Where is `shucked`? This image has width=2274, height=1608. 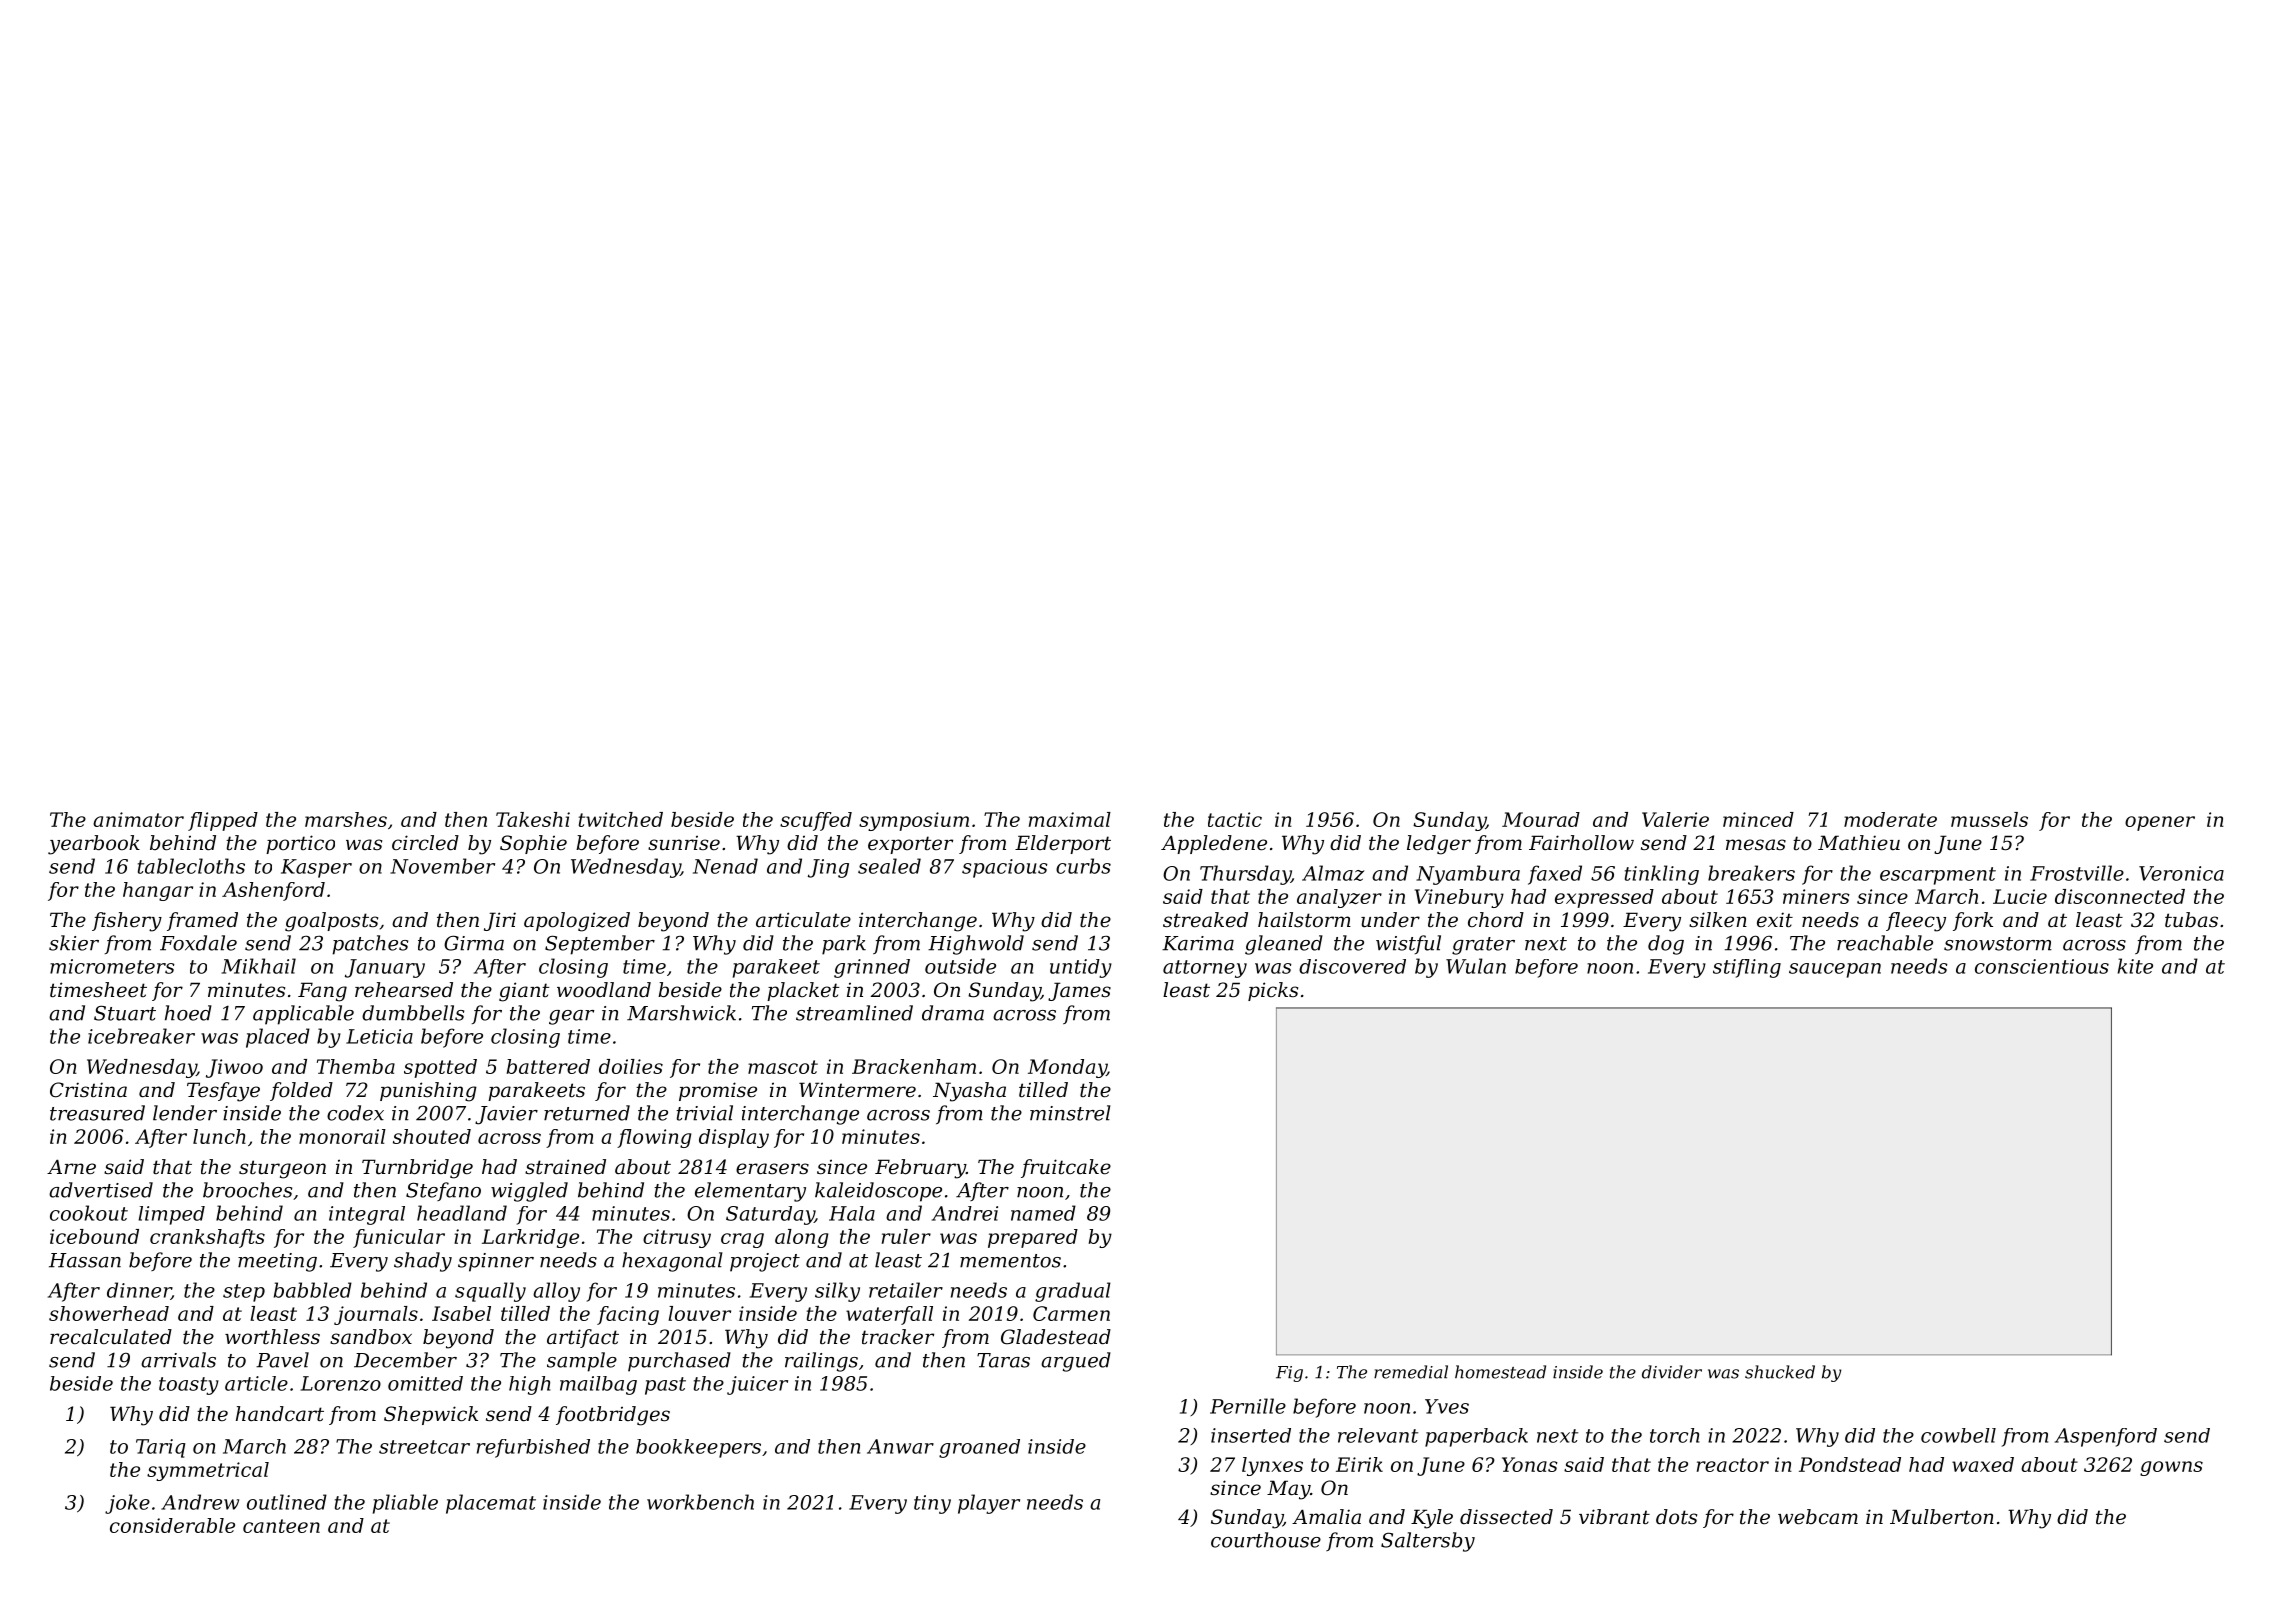
shucked is located at coordinates (1780, 1372).
